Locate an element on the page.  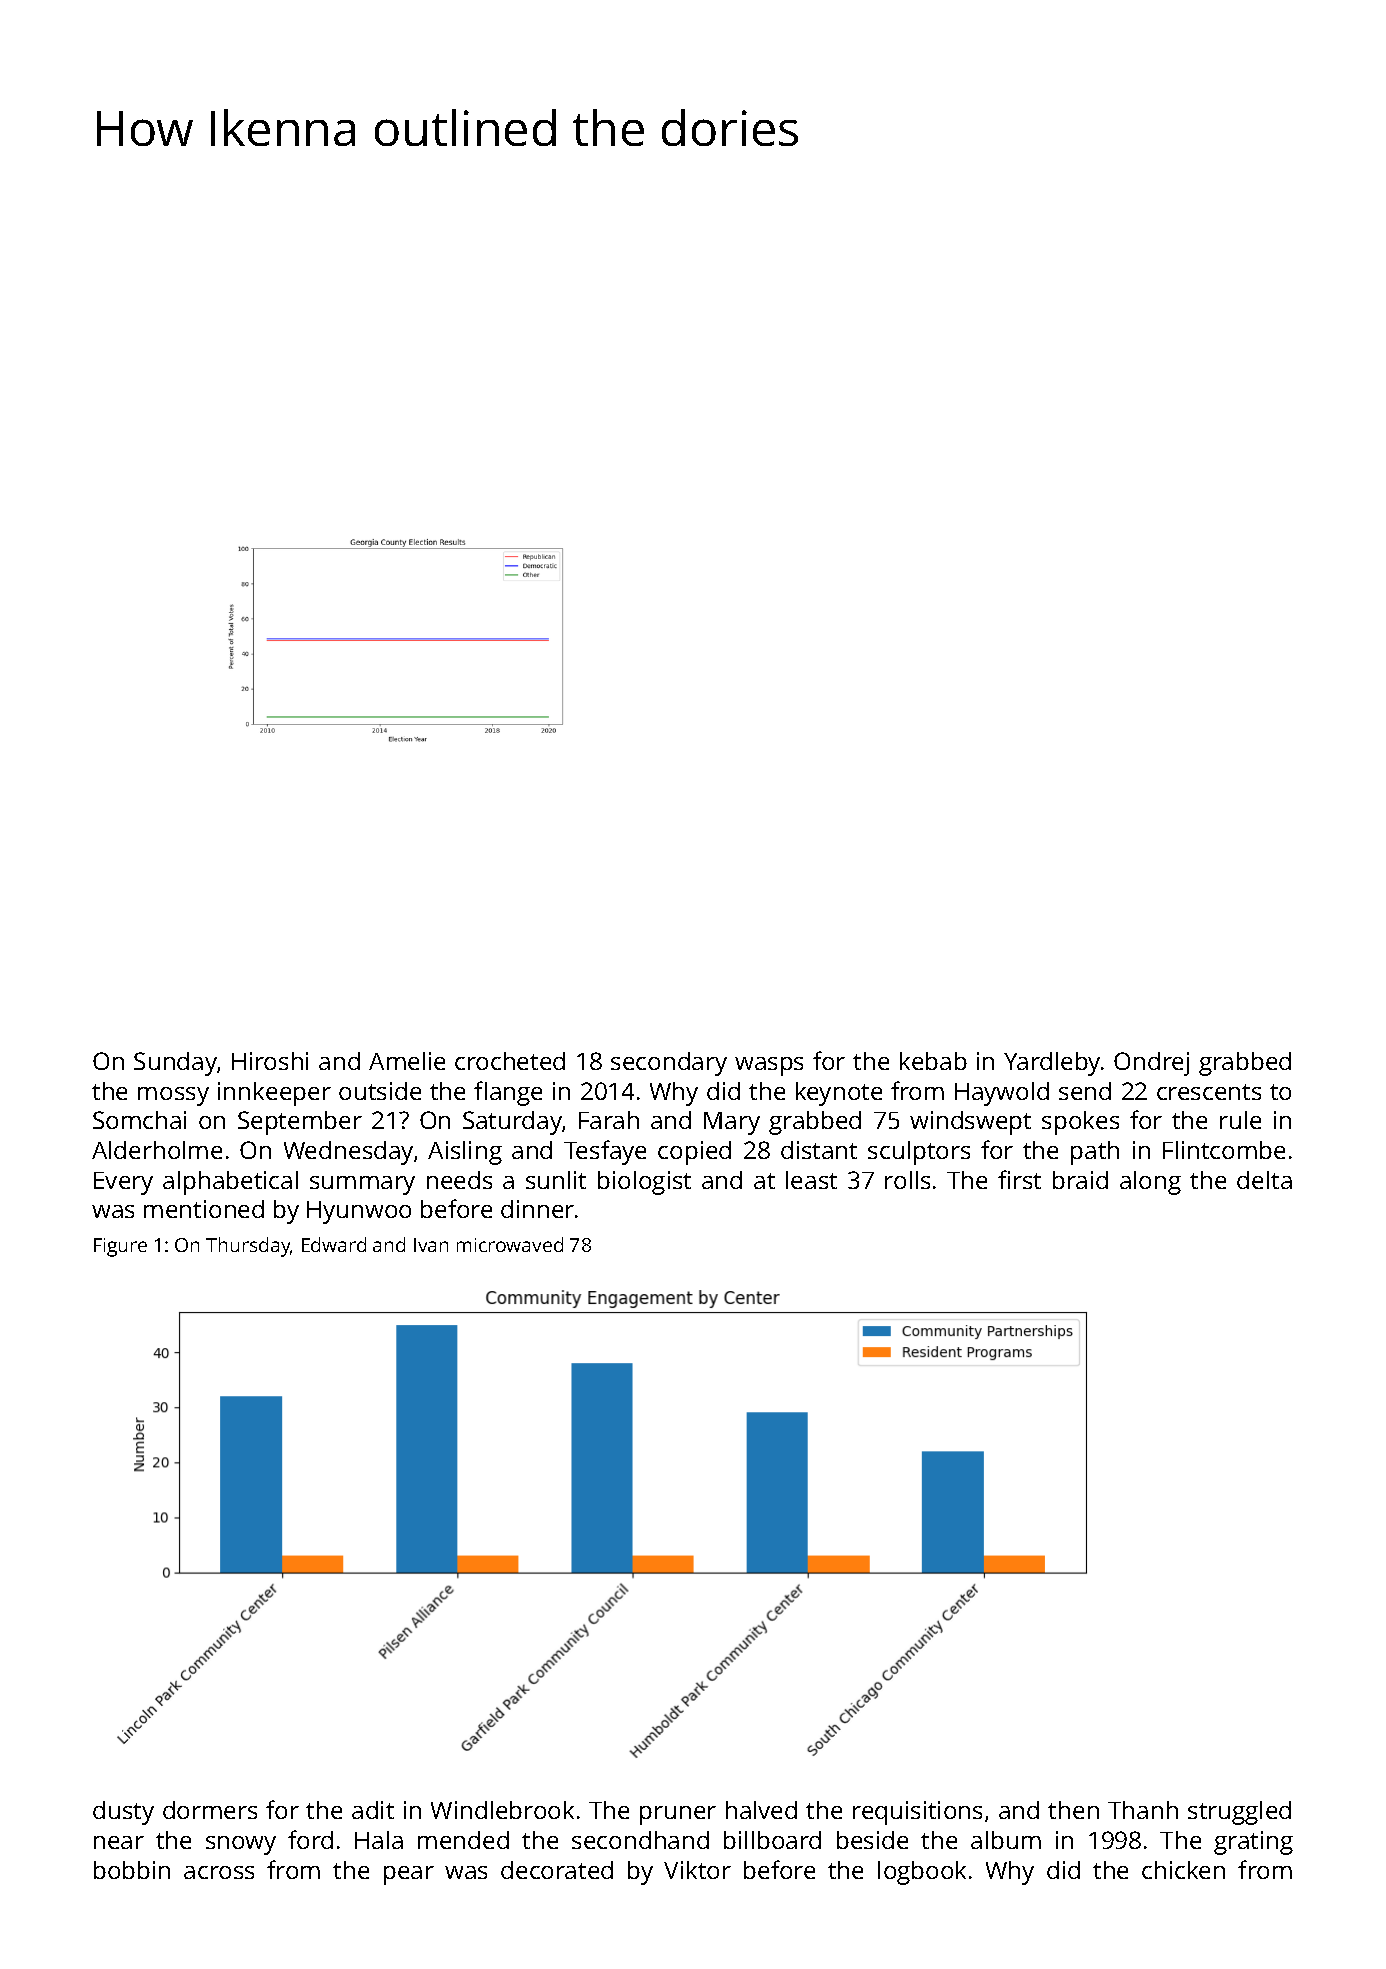
Hiroshi is located at coordinates (270, 1061).
